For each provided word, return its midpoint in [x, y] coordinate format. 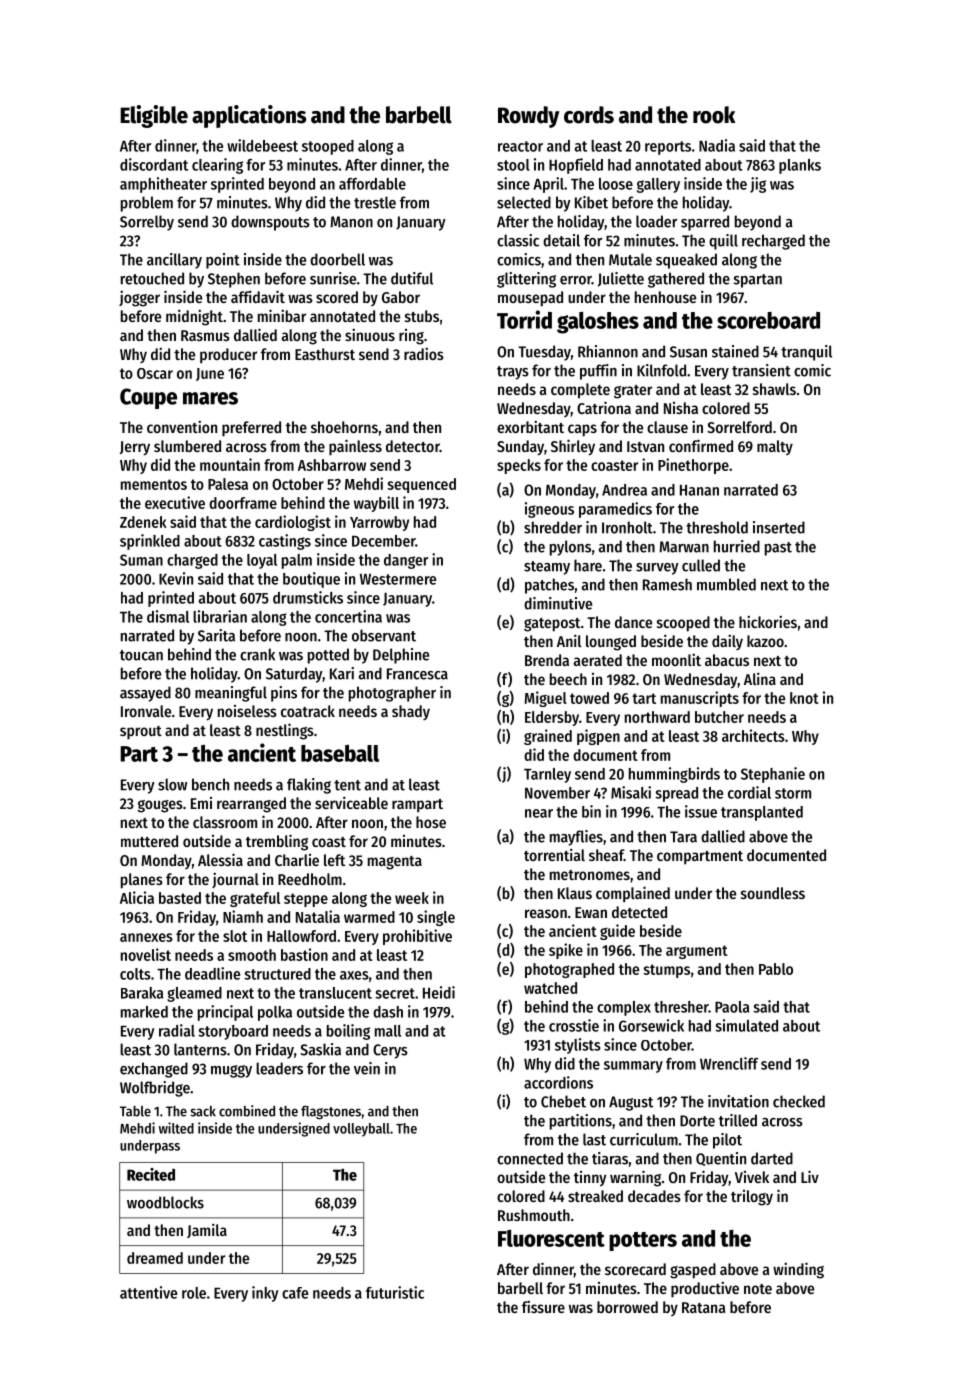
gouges [160, 806]
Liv [810, 1176]
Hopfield [576, 166]
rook [714, 115]
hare [588, 565]
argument [697, 952]
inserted [779, 527]
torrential [554, 854]
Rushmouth [534, 1215]
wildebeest [262, 145]
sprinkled [150, 542]
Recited [151, 1174]
